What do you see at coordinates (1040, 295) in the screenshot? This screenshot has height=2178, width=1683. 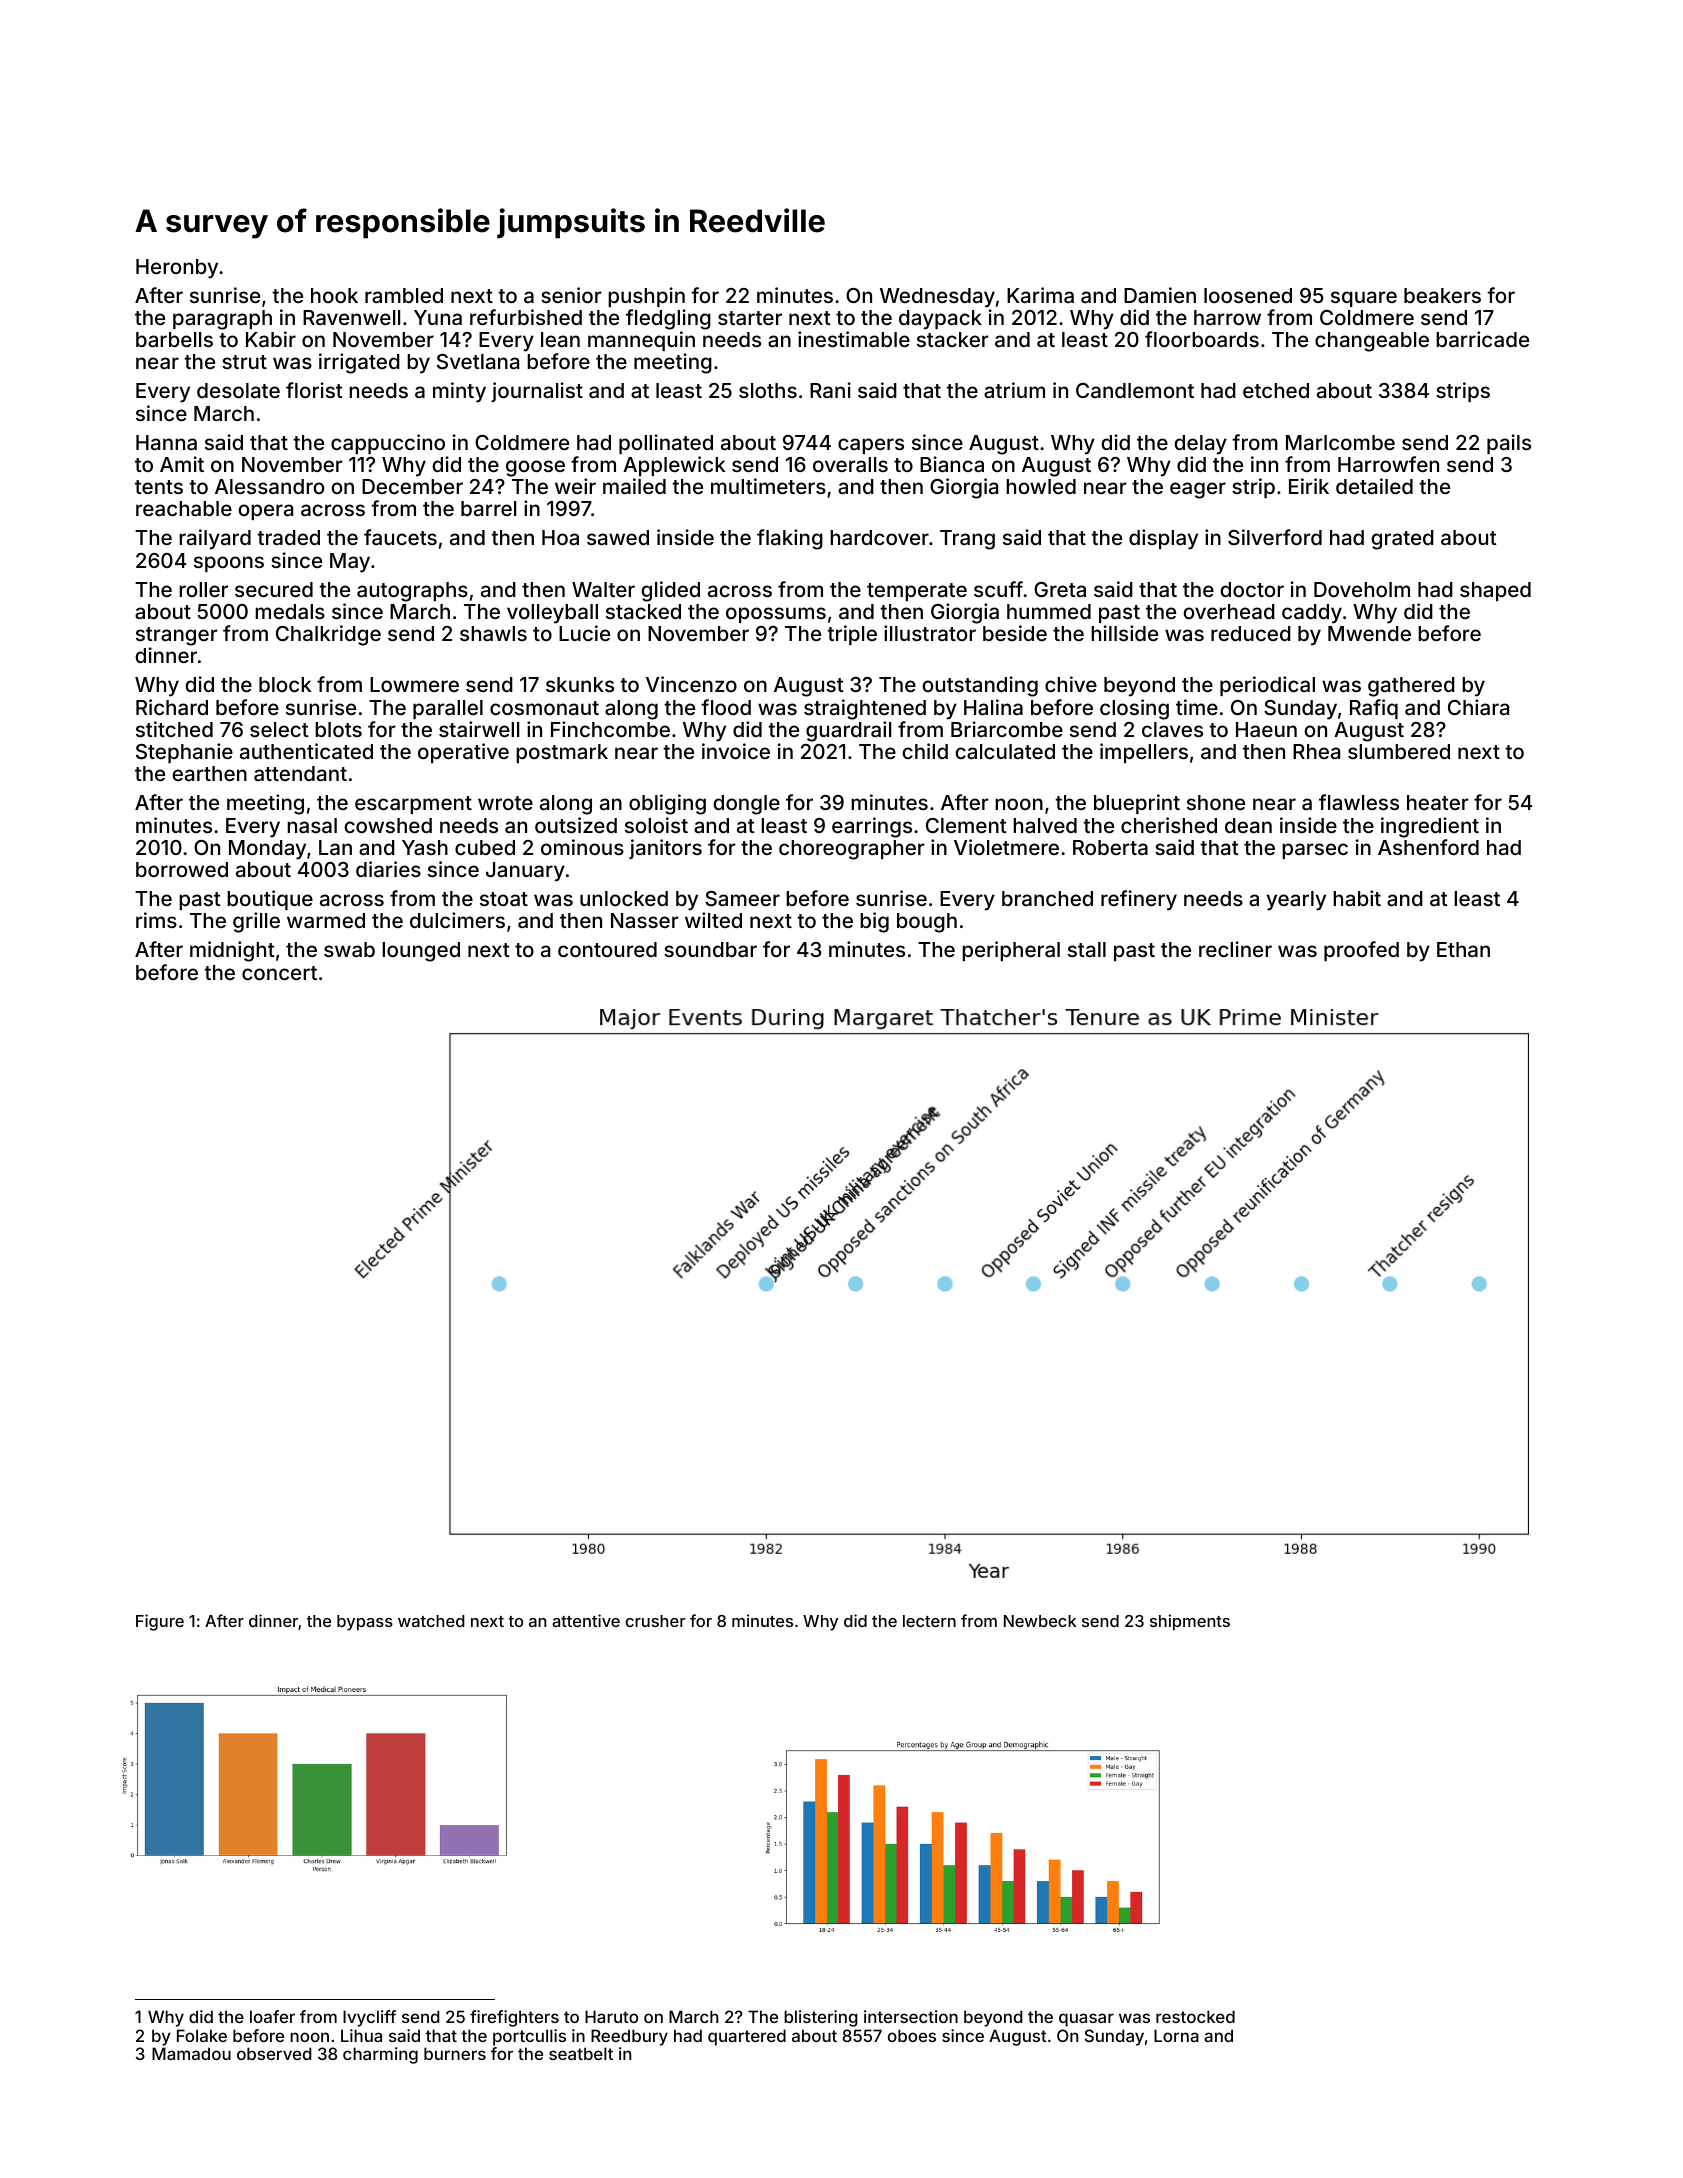 I see `Karima` at bounding box center [1040, 295].
